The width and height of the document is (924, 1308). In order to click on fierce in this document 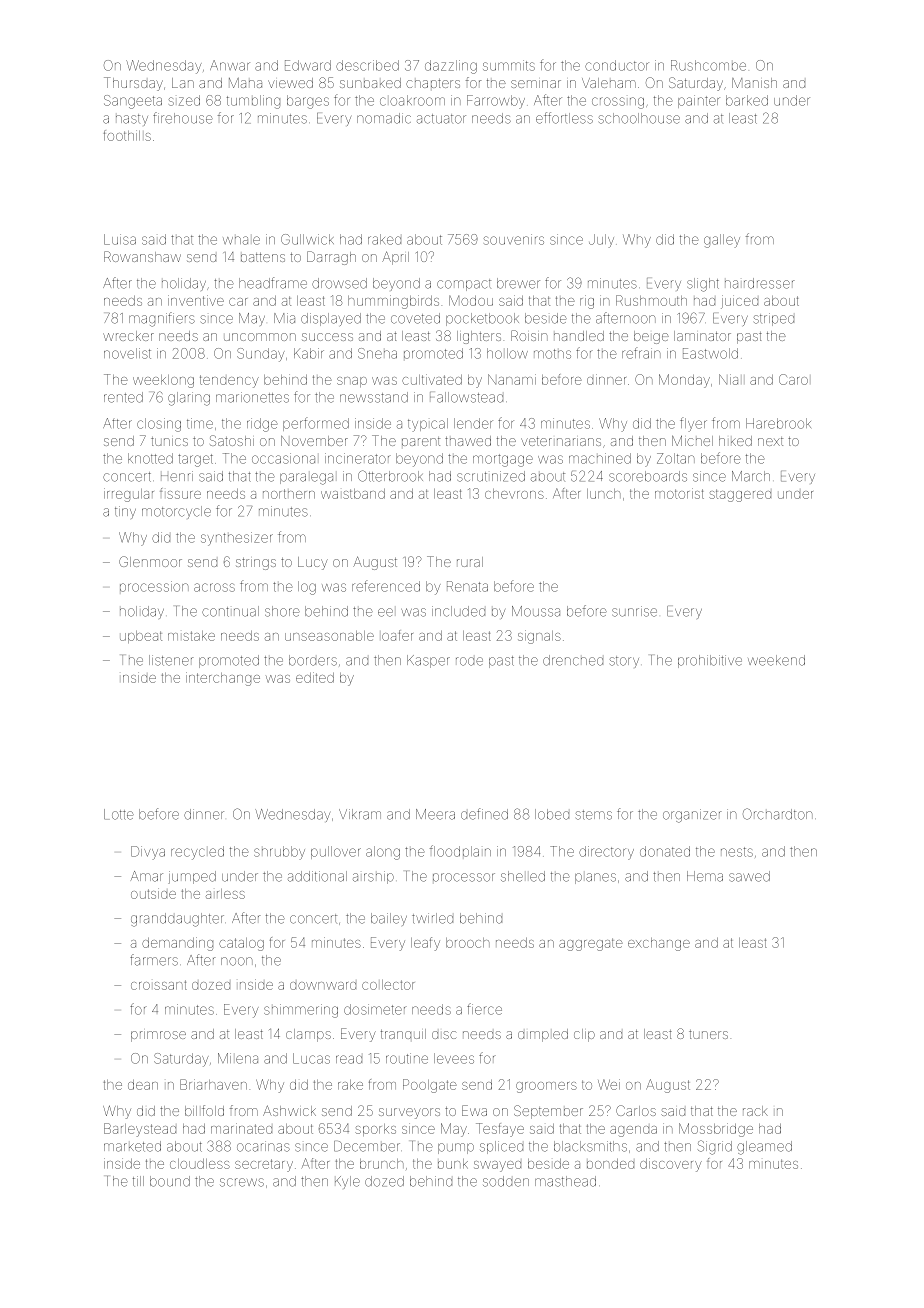, I will do `click(484, 1009)`.
